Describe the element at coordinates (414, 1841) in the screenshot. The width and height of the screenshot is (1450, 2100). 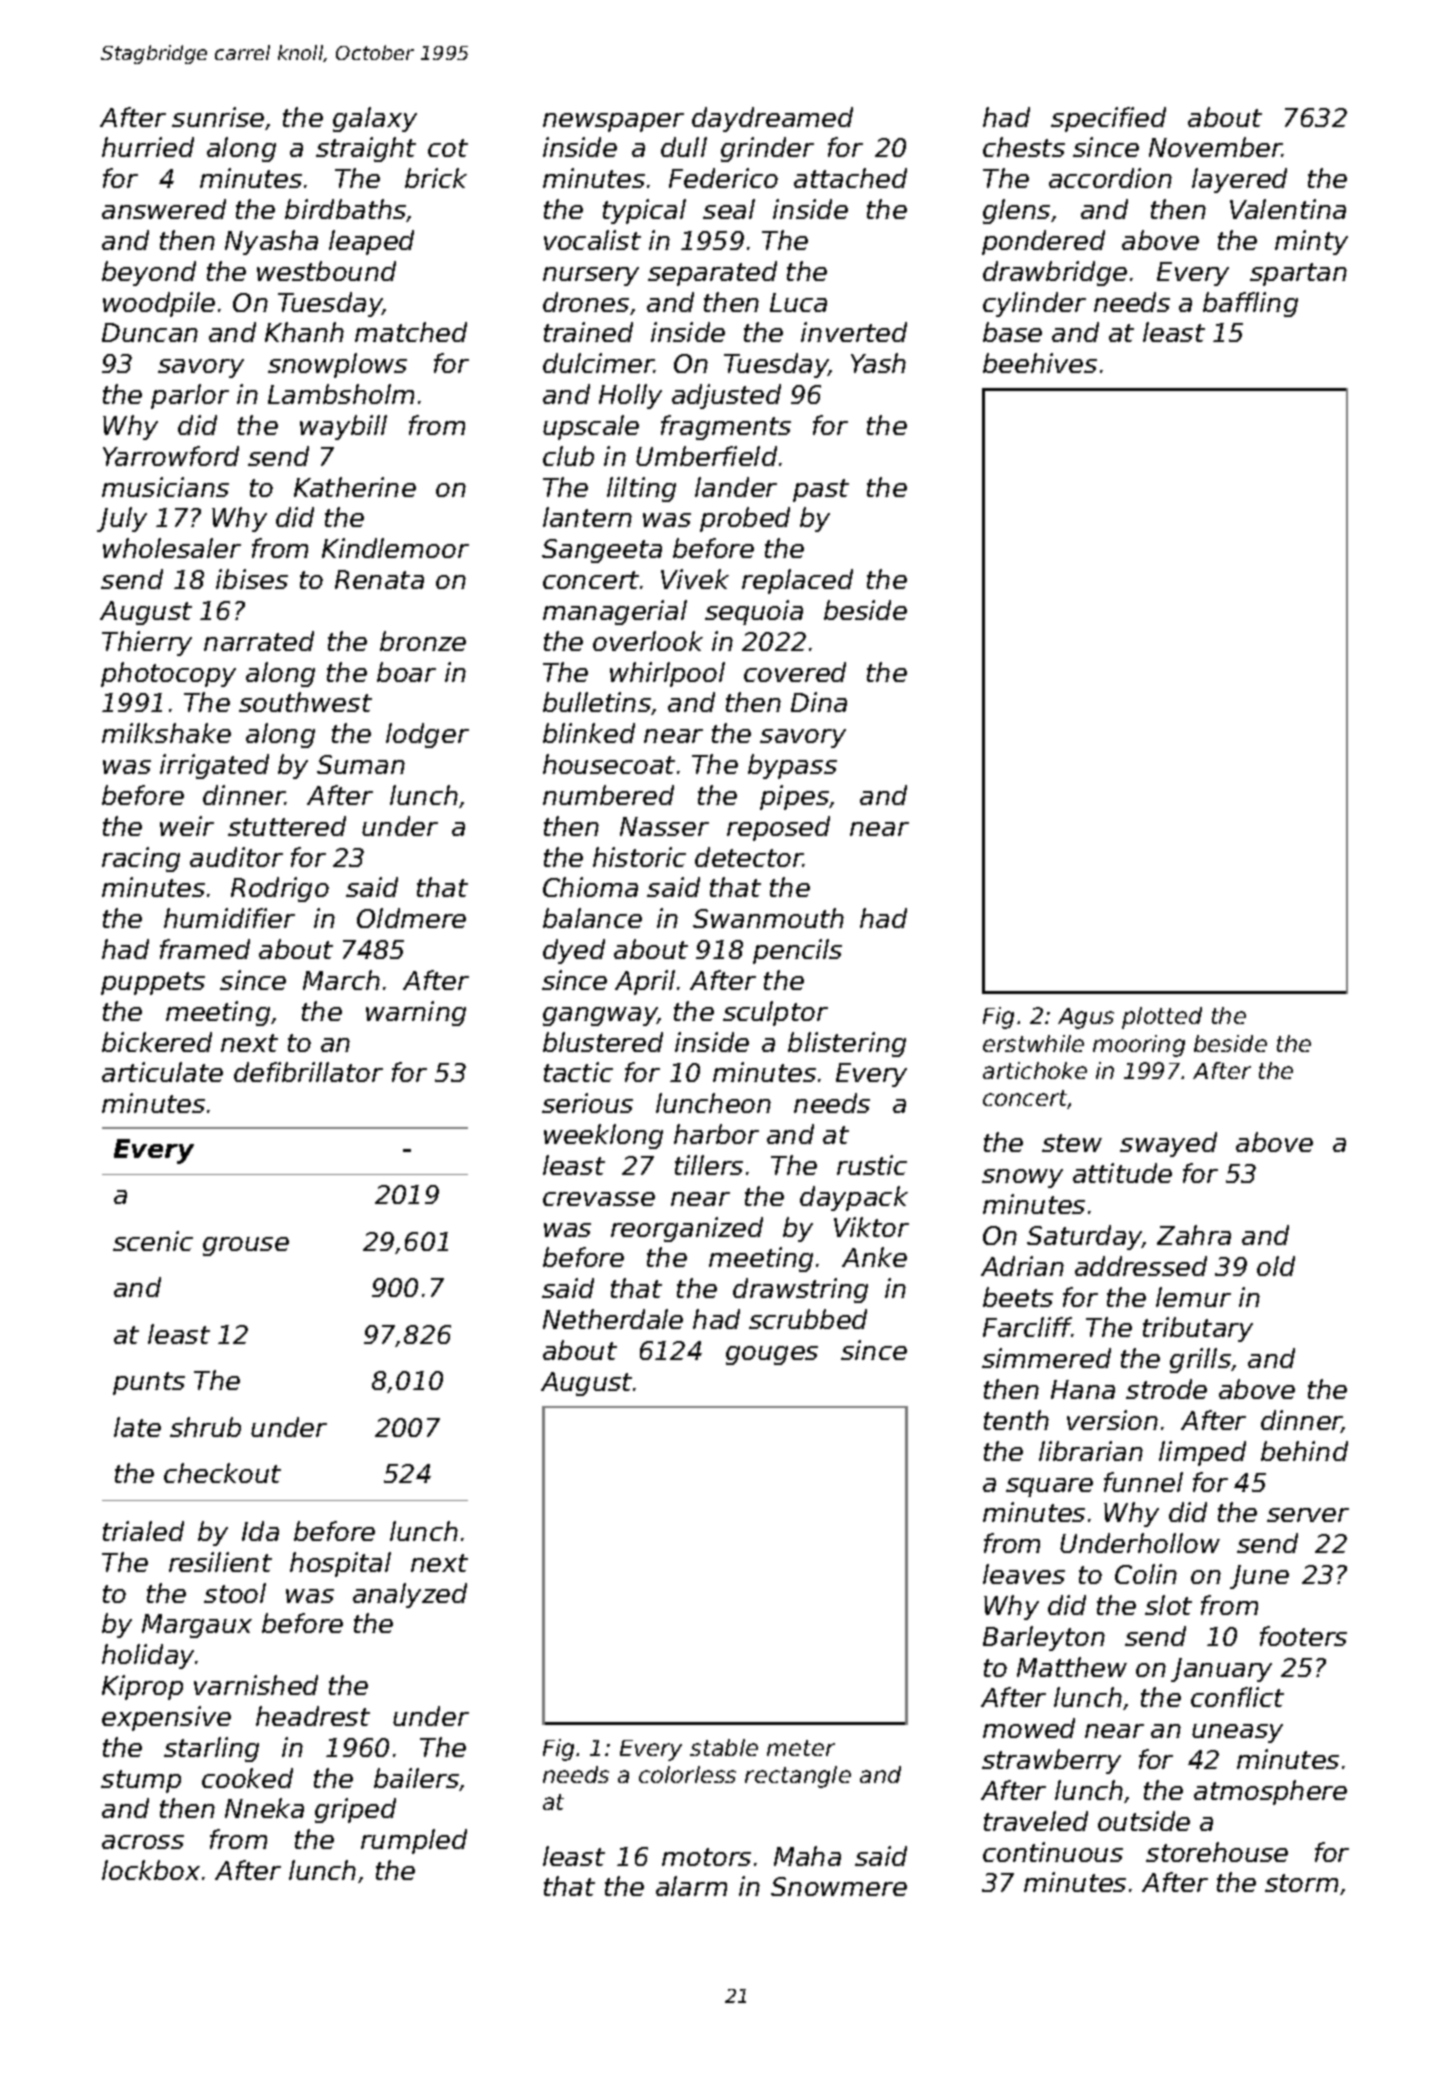
I see `rumpled` at that location.
